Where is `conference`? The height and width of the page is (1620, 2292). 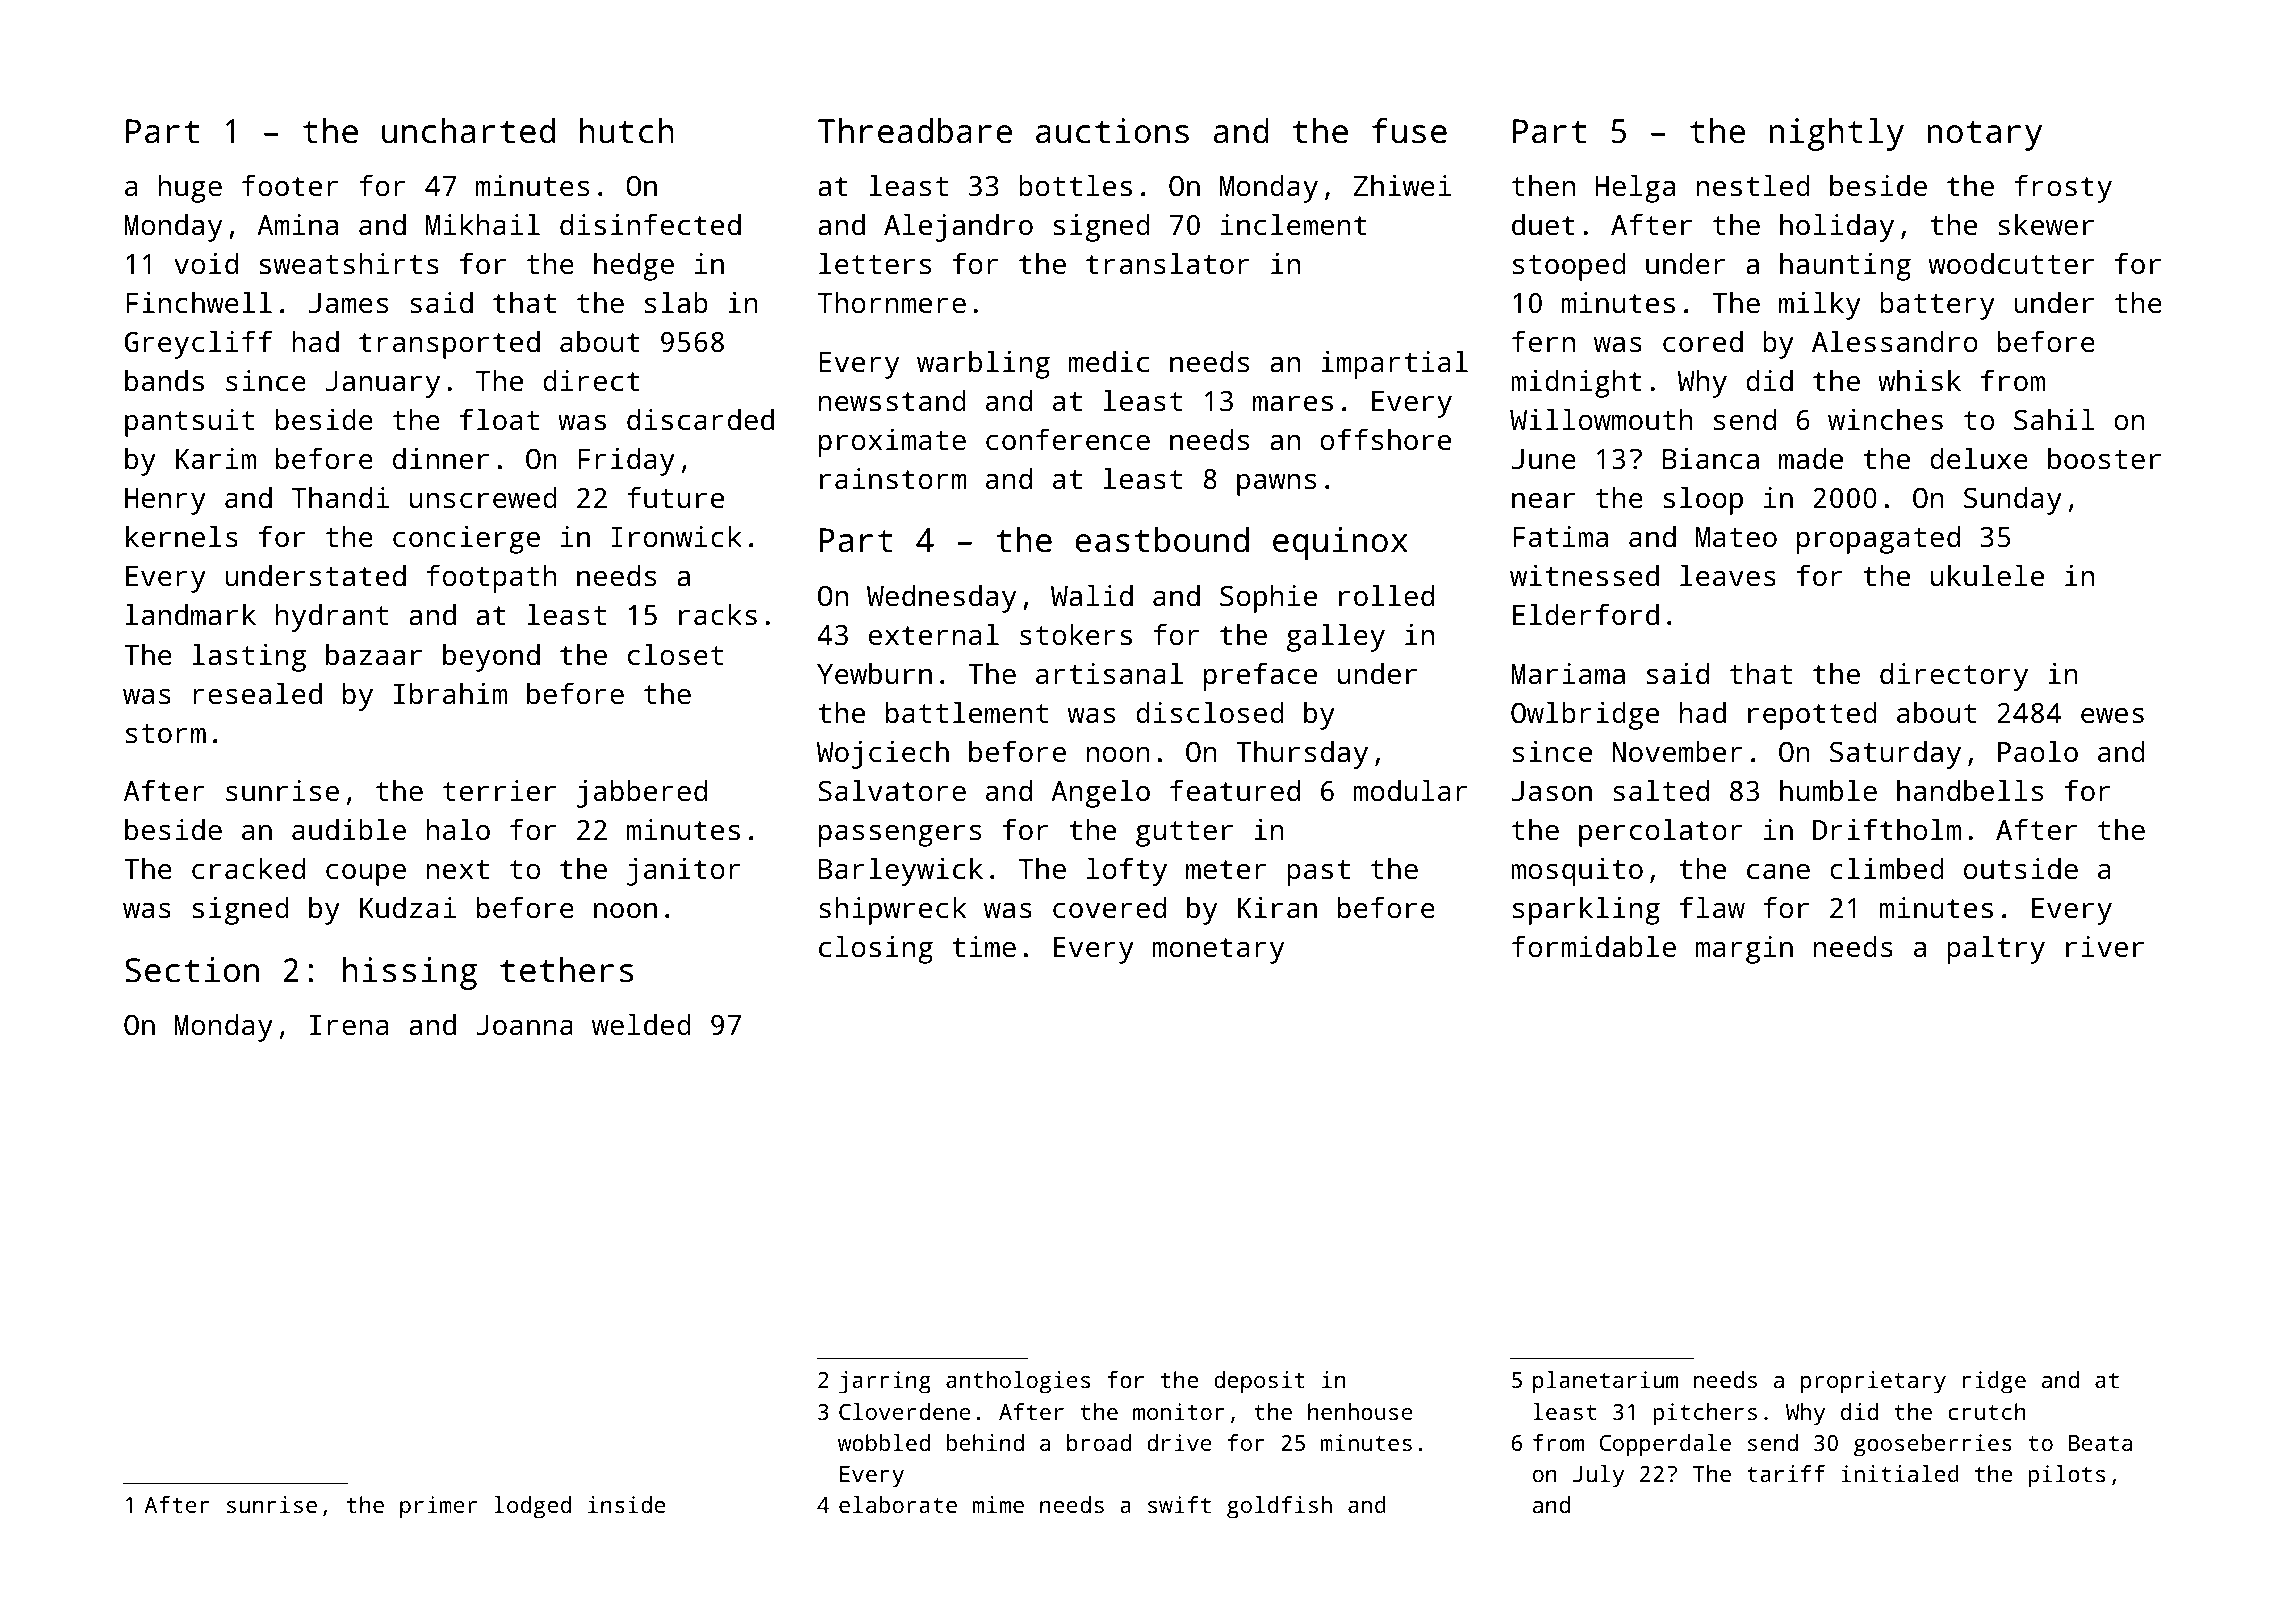 conference is located at coordinates (1068, 439).
